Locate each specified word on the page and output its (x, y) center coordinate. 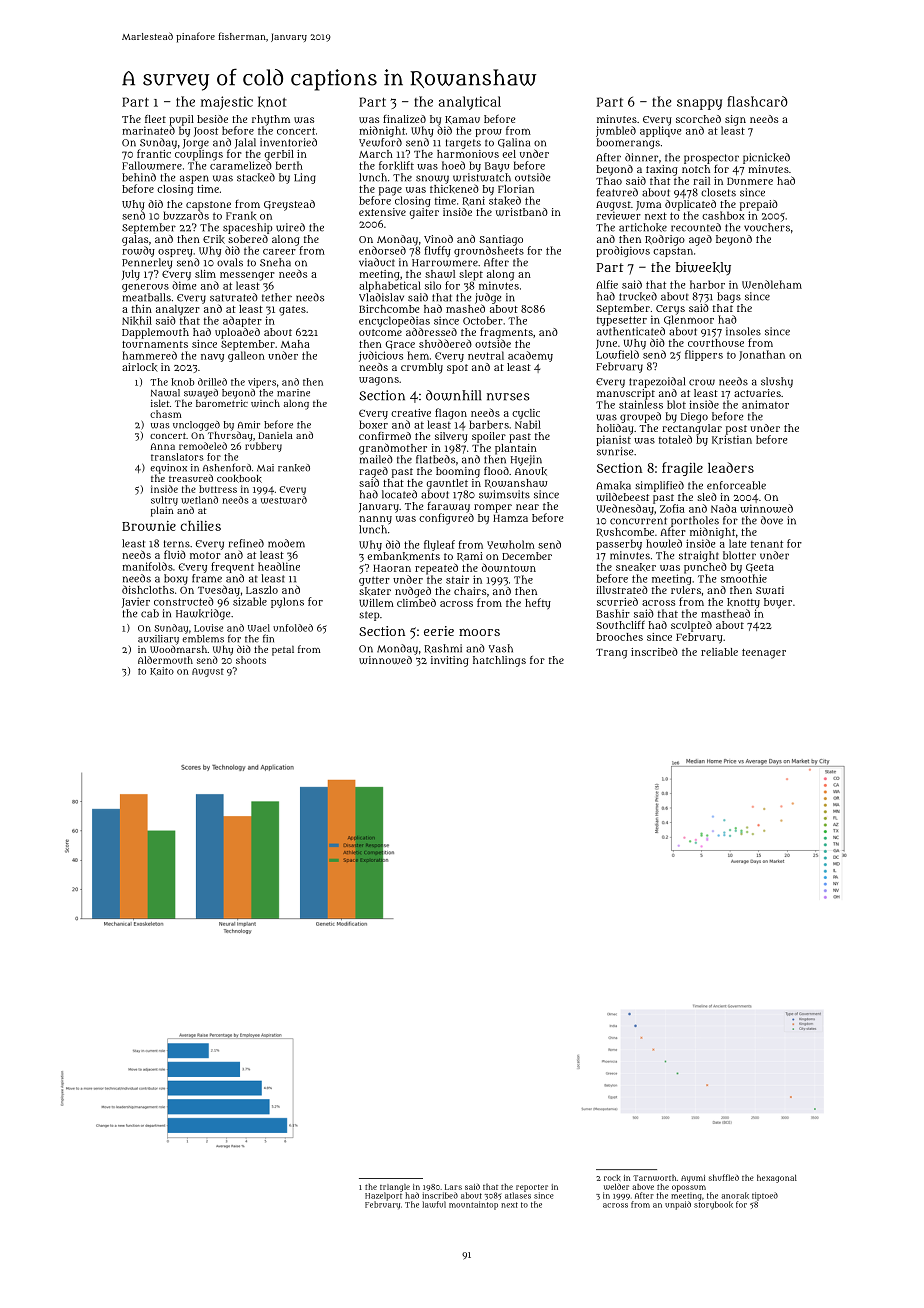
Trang (611, 654)
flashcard (757, 101)
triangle (395, 1188)
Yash (501, 648)
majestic (227, 103)
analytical (470, 103)
